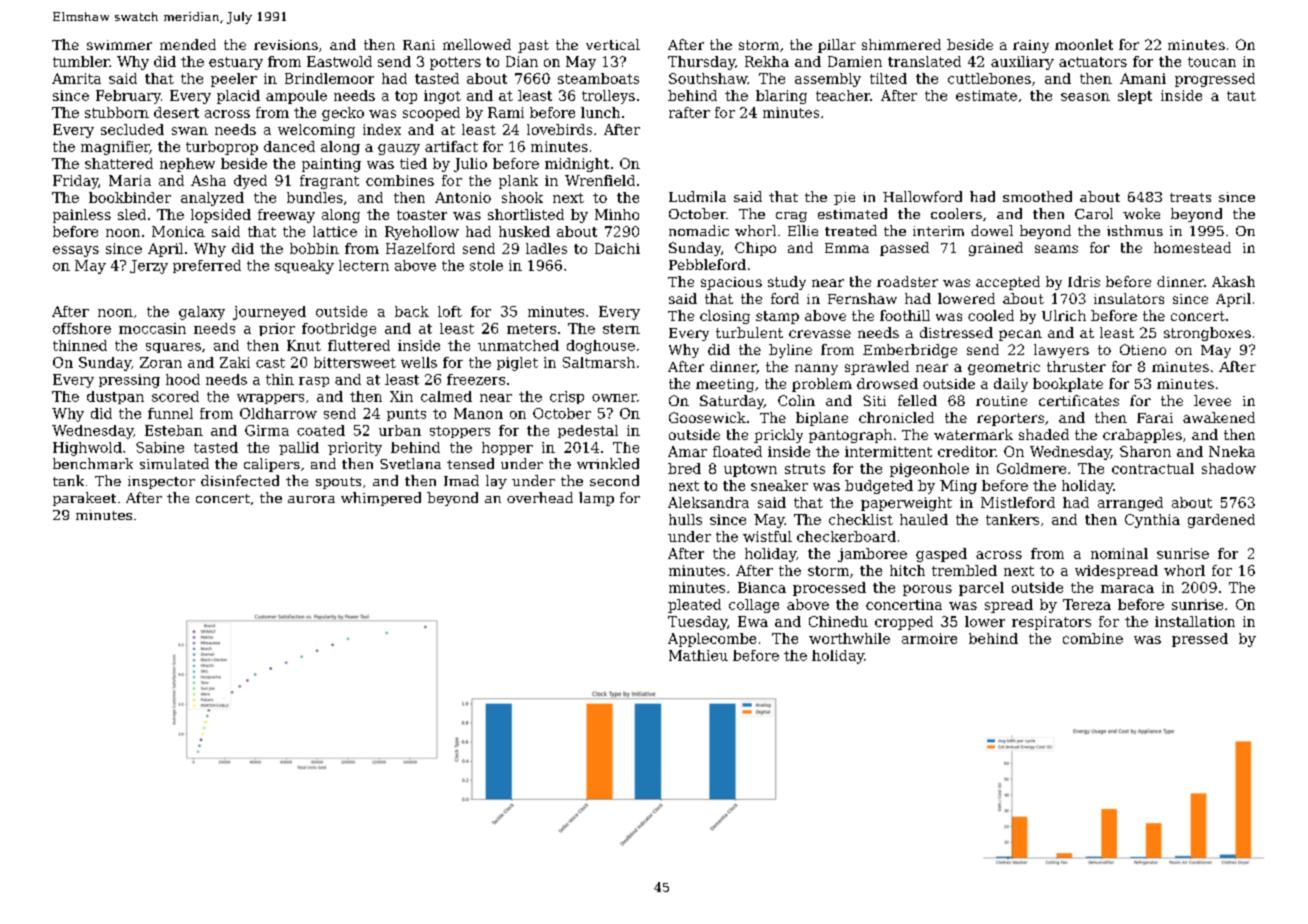 This screenshot has height=924, width=1308. Describe the element at coordinates (419, 45) in the screenshot. I see `Rani` at that location.
